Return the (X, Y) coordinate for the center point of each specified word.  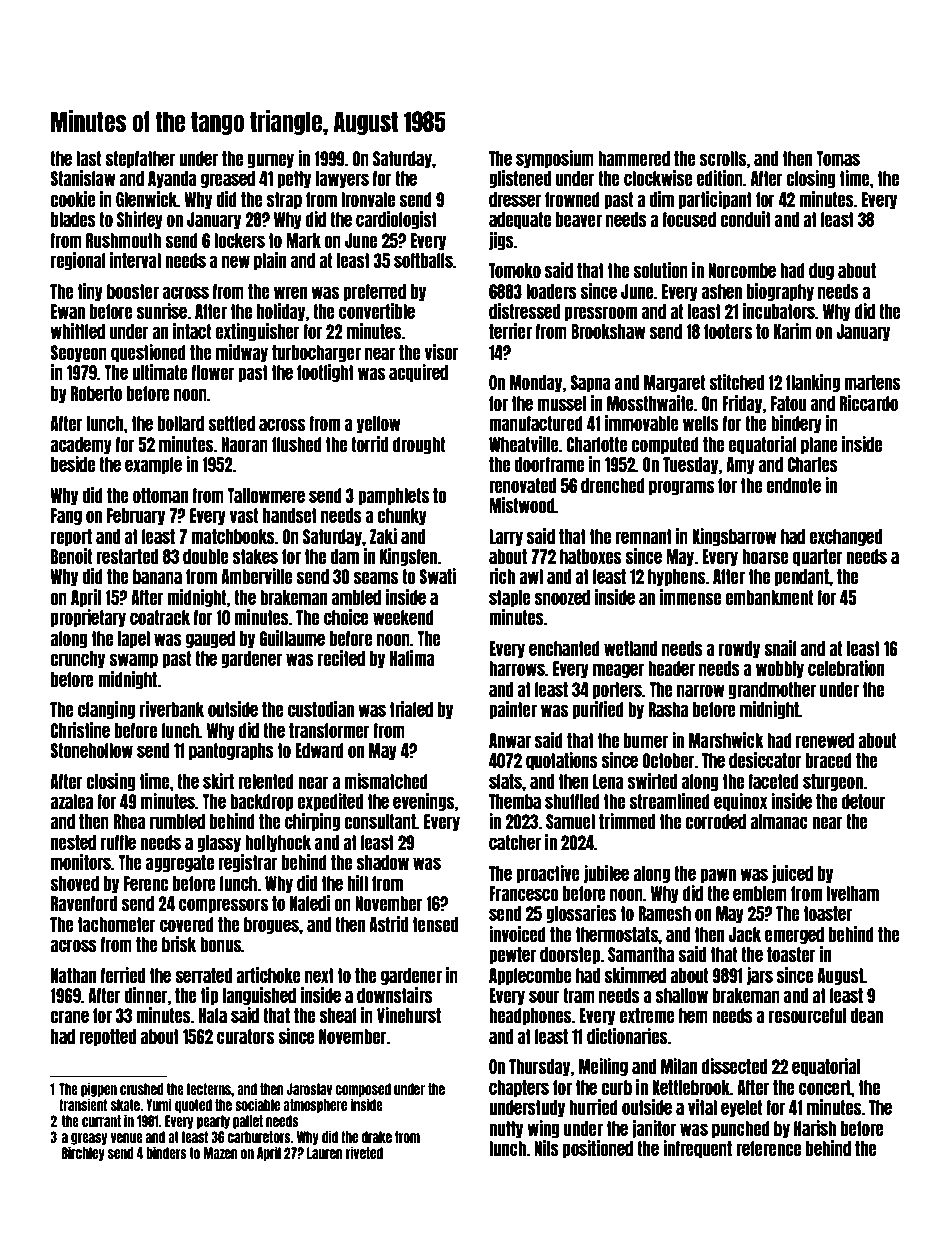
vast (244, 515)
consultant (380, 821)
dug (821, 271)
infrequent (697, 1149)
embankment (769, 597)
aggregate (180, 863)
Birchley (83, 1153)
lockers (239, 240)
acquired (418, 373)
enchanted (564, 648)
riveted (364, 1152)
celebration (846, 668)
